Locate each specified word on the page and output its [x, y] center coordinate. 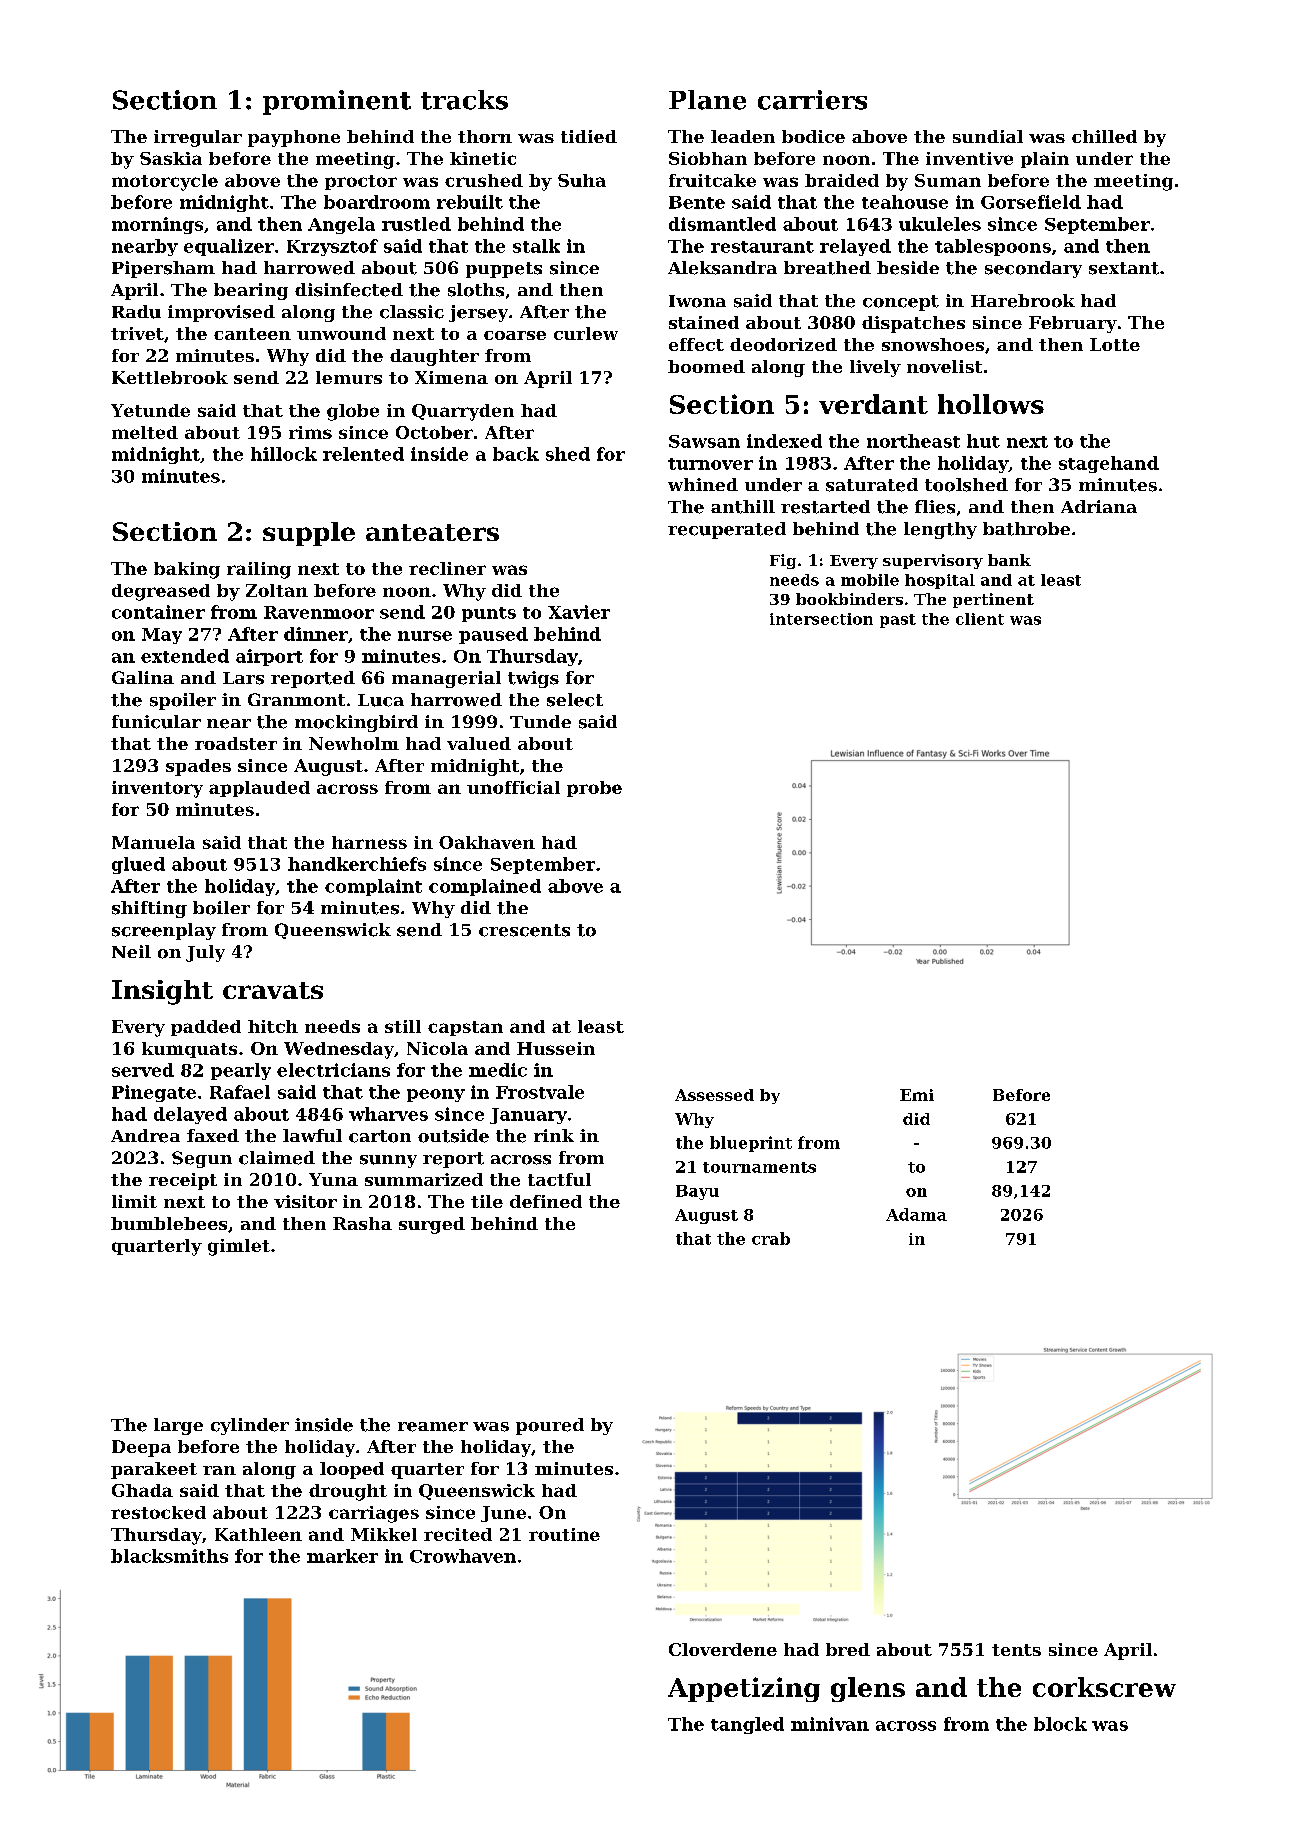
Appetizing [744, 1689]
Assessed [714, 1095]
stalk [536, 246]
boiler [221, 908]
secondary [1033, 269]
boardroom [377, 202]
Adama [916, 1214]
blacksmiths [169, 1556]
